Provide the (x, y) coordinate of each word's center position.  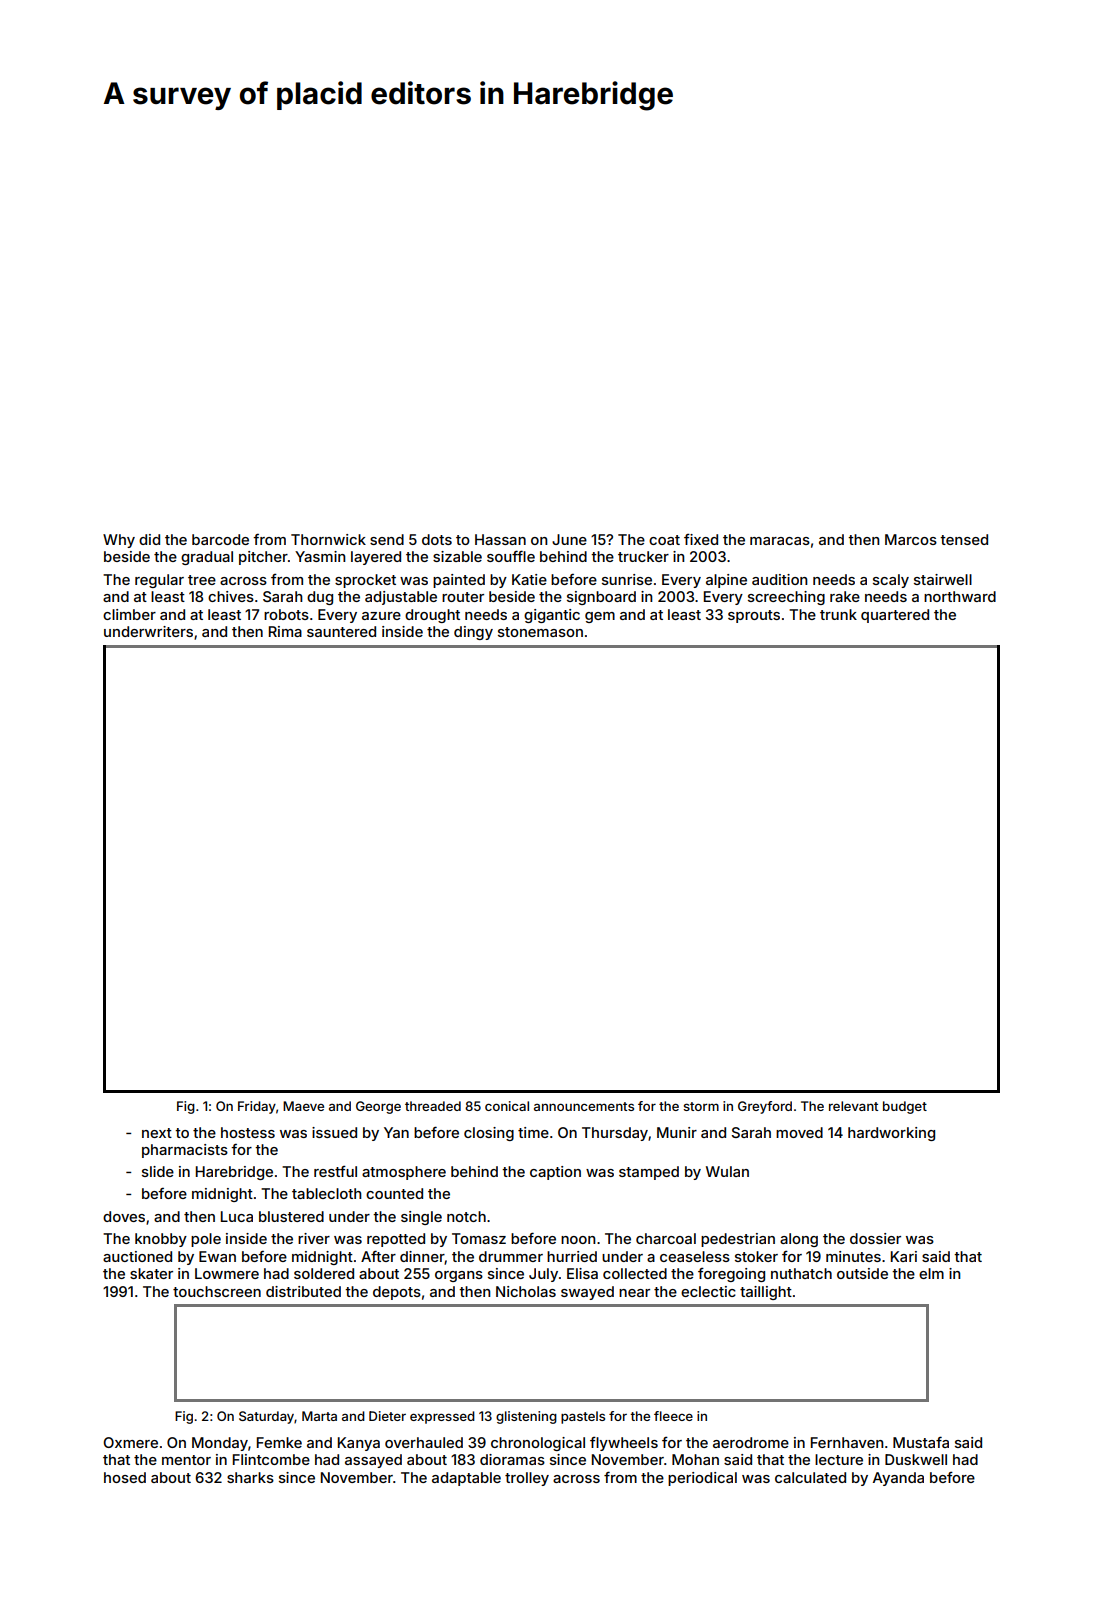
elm (931, 1273)
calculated (810, 1477)
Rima (285, 631)
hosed (125, 1477)
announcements (584, 1106)
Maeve (303, 1106)
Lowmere (227, 1273)
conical (507, 1106)
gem (600, 617)
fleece (673, 1416)
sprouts (754, 616)
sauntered (341, 631)
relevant (853, 1106)
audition (780, 579)
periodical (702, 1479)
